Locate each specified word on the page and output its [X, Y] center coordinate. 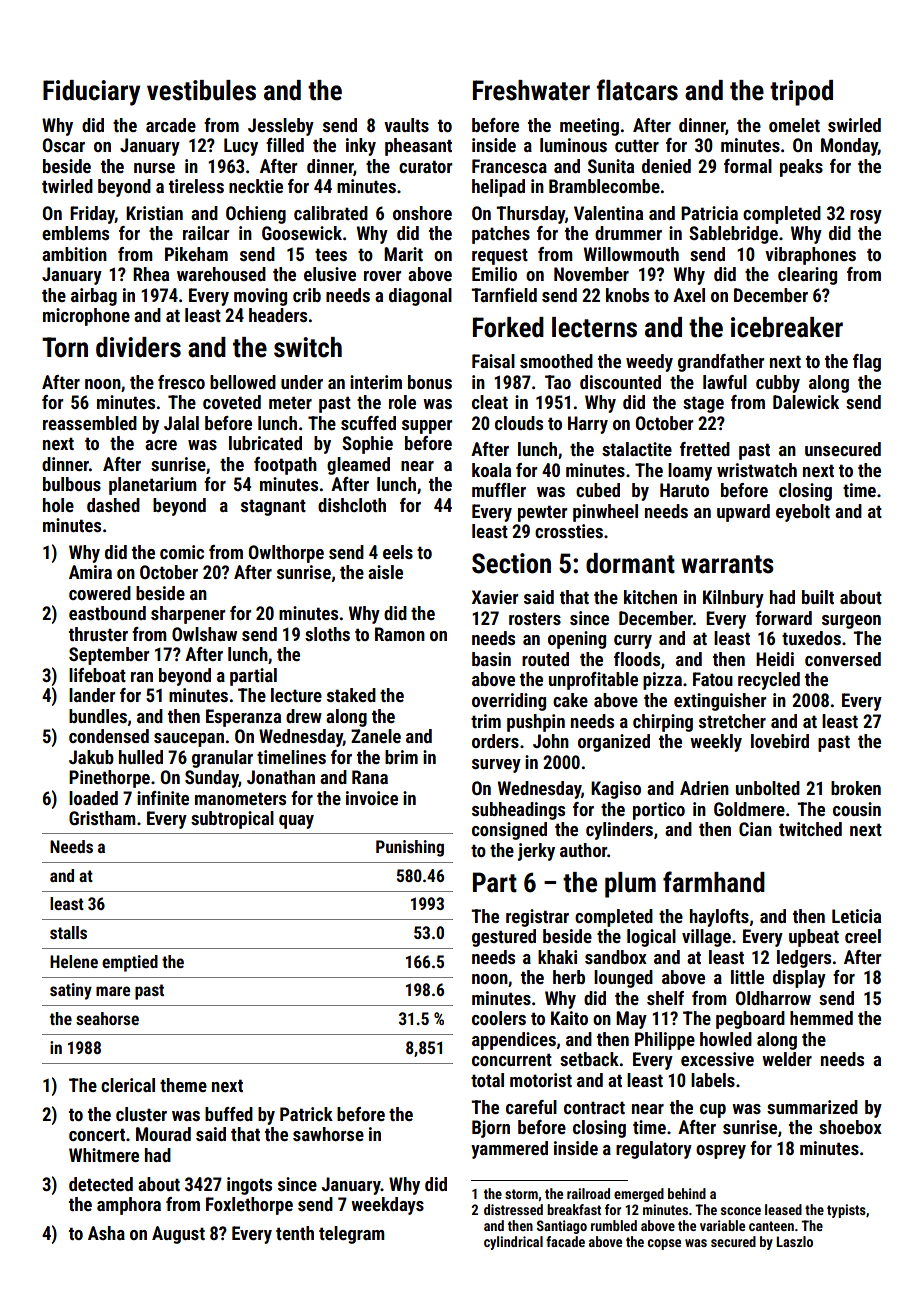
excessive [717, 1059]
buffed [229, 1114]
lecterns [594, 327]
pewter [542, 513]
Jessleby [281, 127]
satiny [71, 991]
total [487, 1080]
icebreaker [787, 327]
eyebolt [803, 513]
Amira [90, 572]
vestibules [201, 90]
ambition [74, 254]
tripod [801, 93]
